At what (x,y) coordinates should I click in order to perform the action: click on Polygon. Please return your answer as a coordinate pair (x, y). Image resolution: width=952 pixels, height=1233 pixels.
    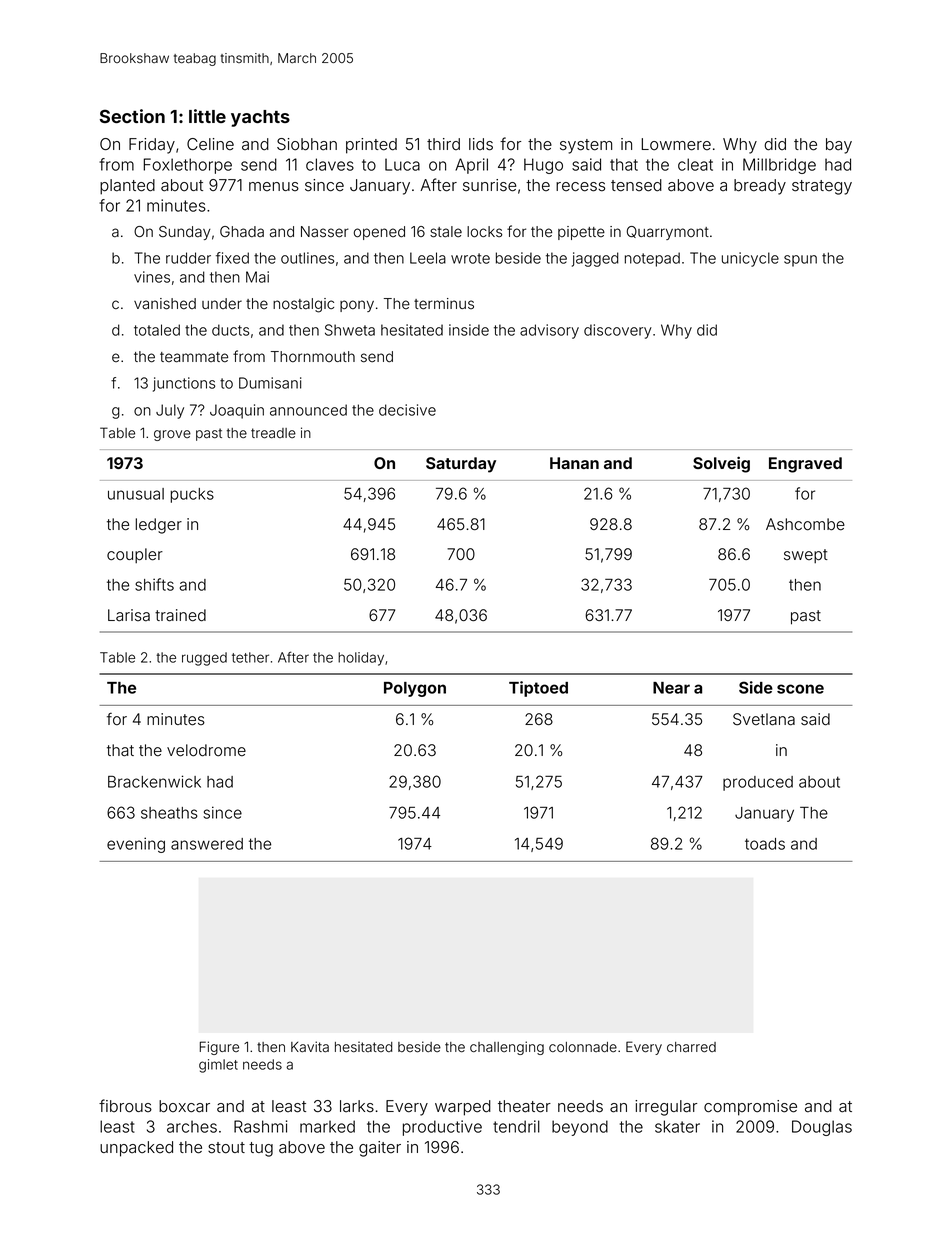
    Looking at the image, I should click on (415, 689).
